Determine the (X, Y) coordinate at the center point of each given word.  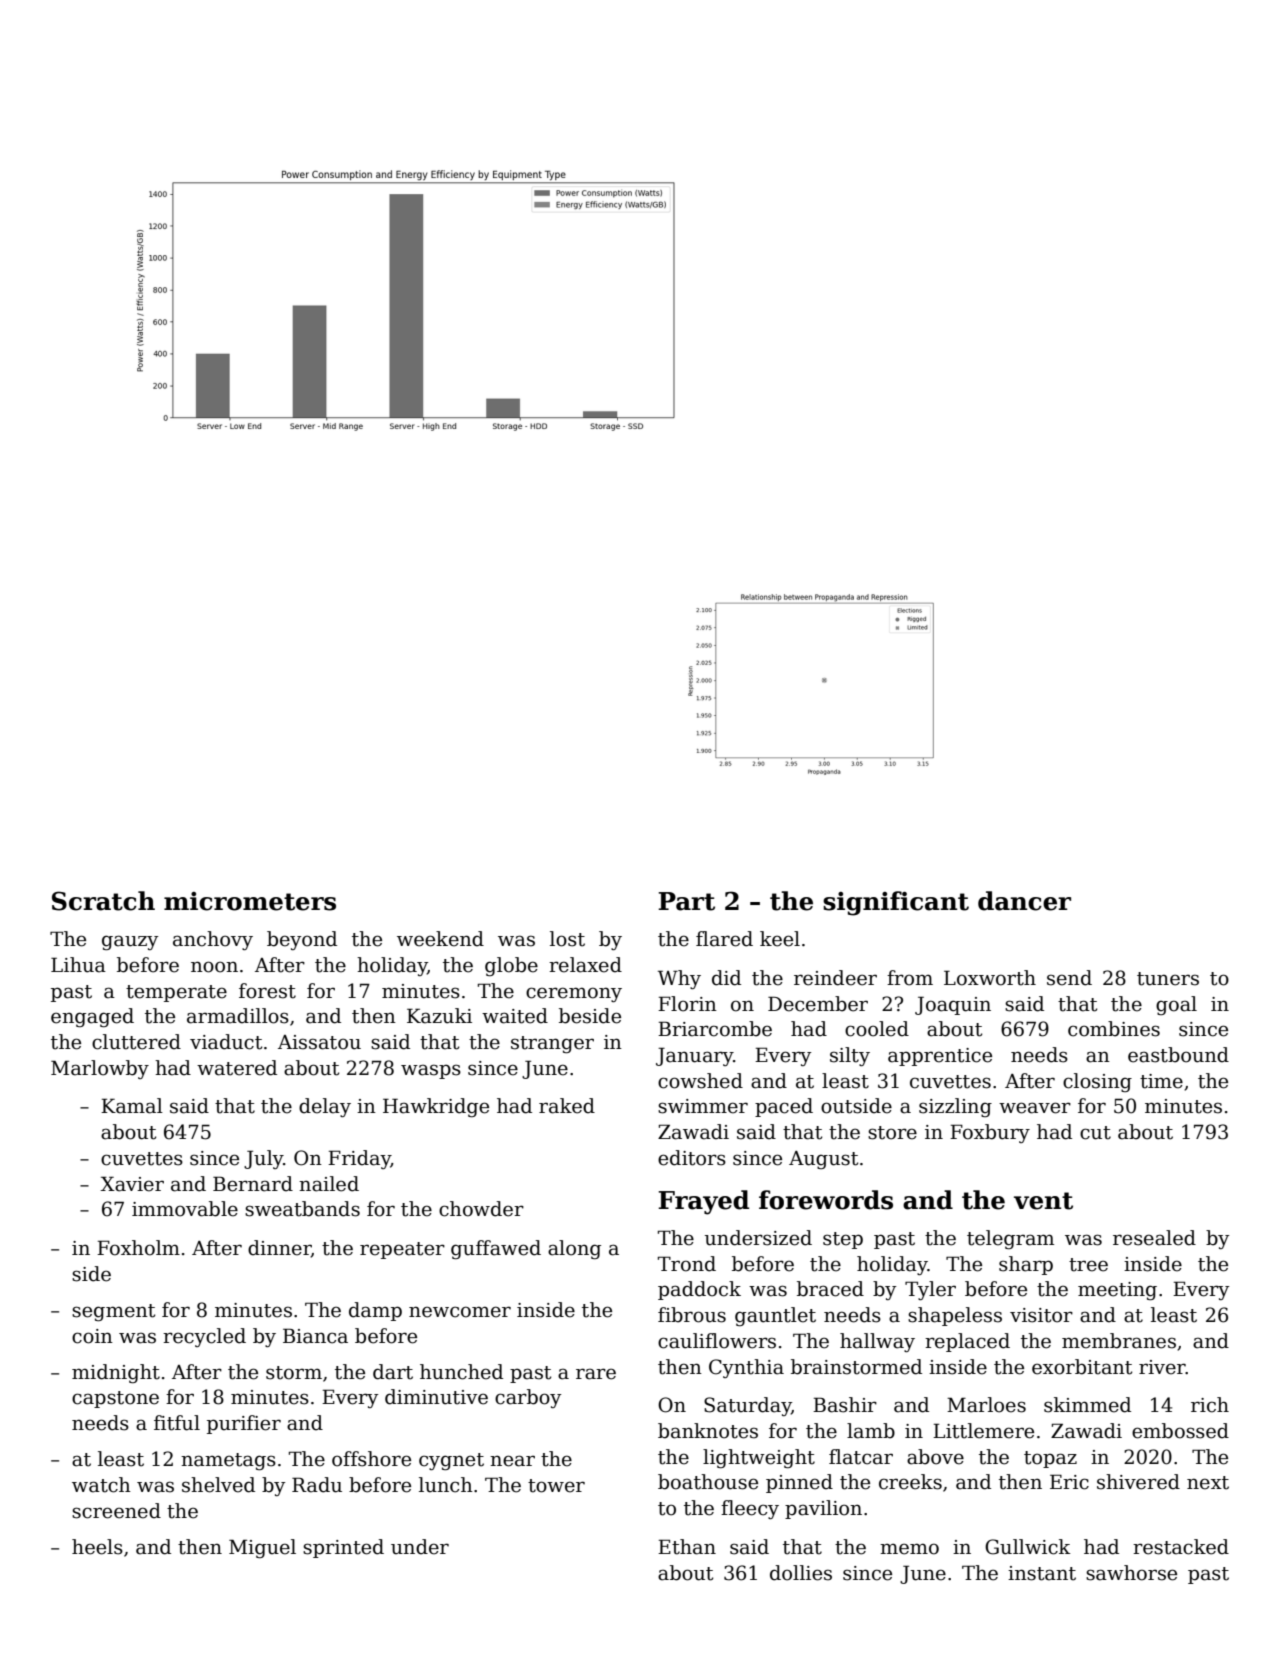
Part (686, 901)
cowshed (700, 1081)
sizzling (955, 1107)
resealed (1154, 1238)
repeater (402, 1250)
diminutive (436, 1397)
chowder (481, 1209)
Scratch (103, 901)
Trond (687, 1264)
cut (1095, 1133)
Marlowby (100, 1069)
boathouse (708, 1482)
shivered (1138, 1482)
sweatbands (302, 1209)
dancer (1024, 901)
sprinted (343, 1548)
